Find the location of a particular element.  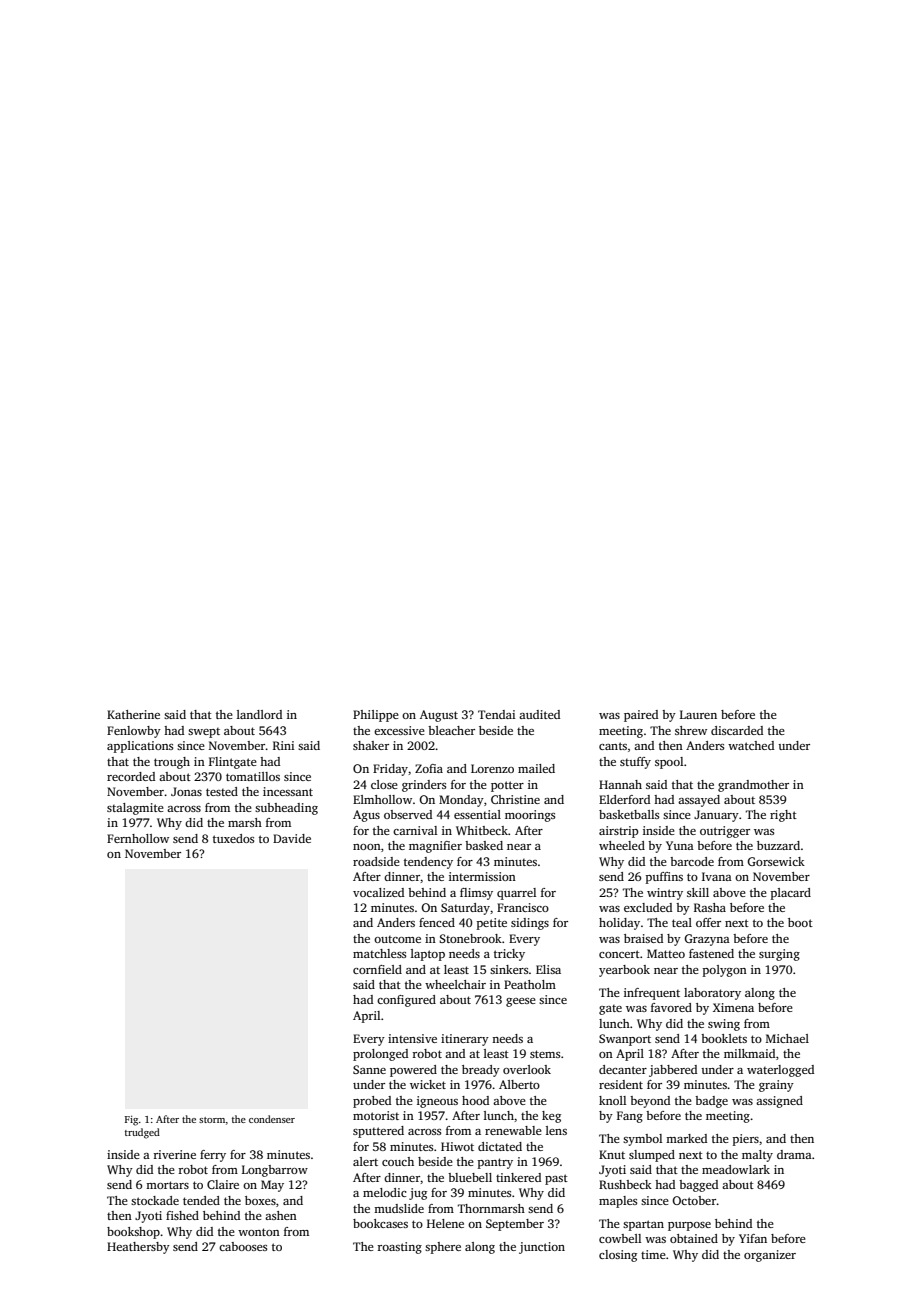

applications is located at coordinates (140, 747).
